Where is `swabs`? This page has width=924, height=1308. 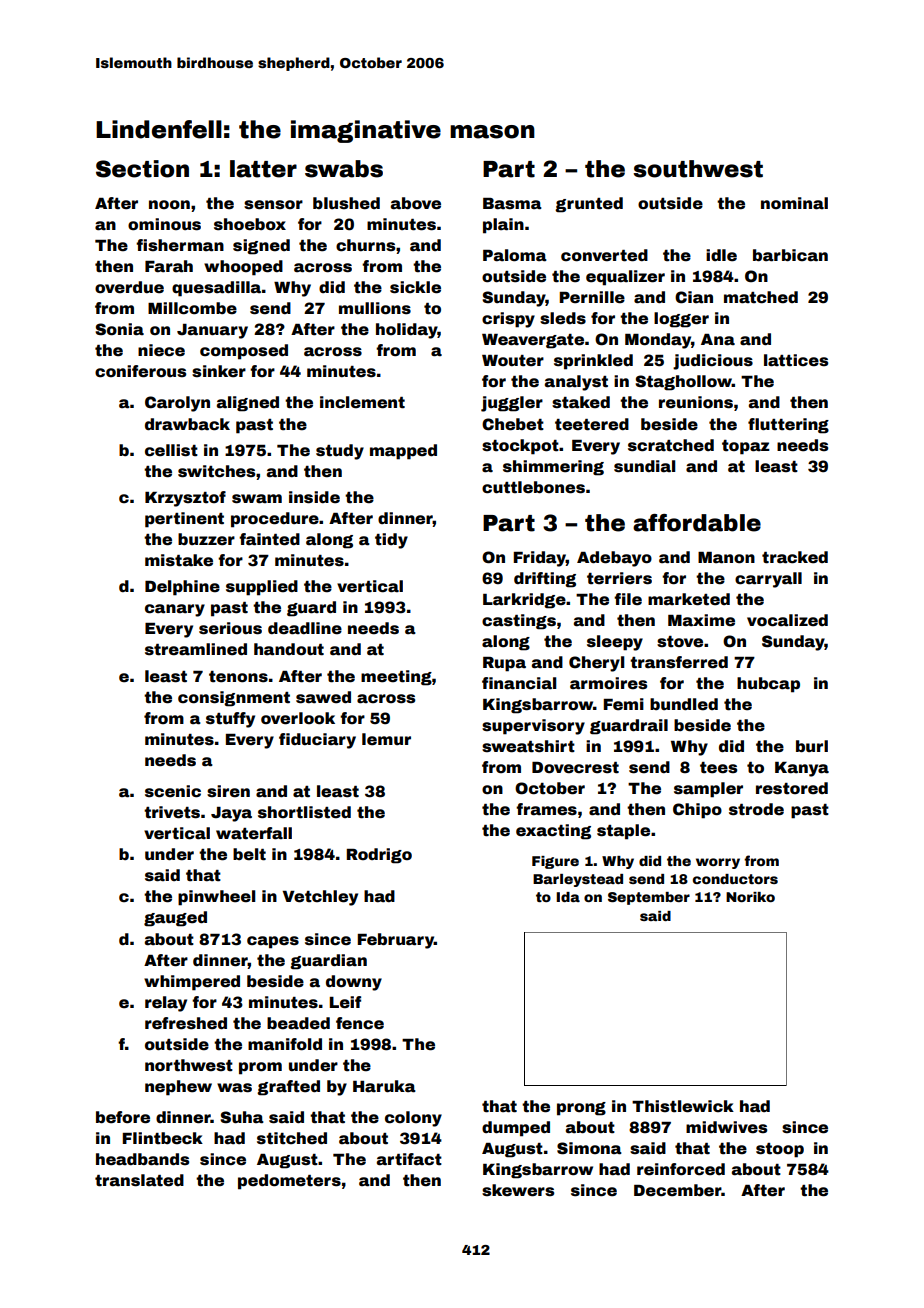
swabs is located at coordinates (344, 169).
